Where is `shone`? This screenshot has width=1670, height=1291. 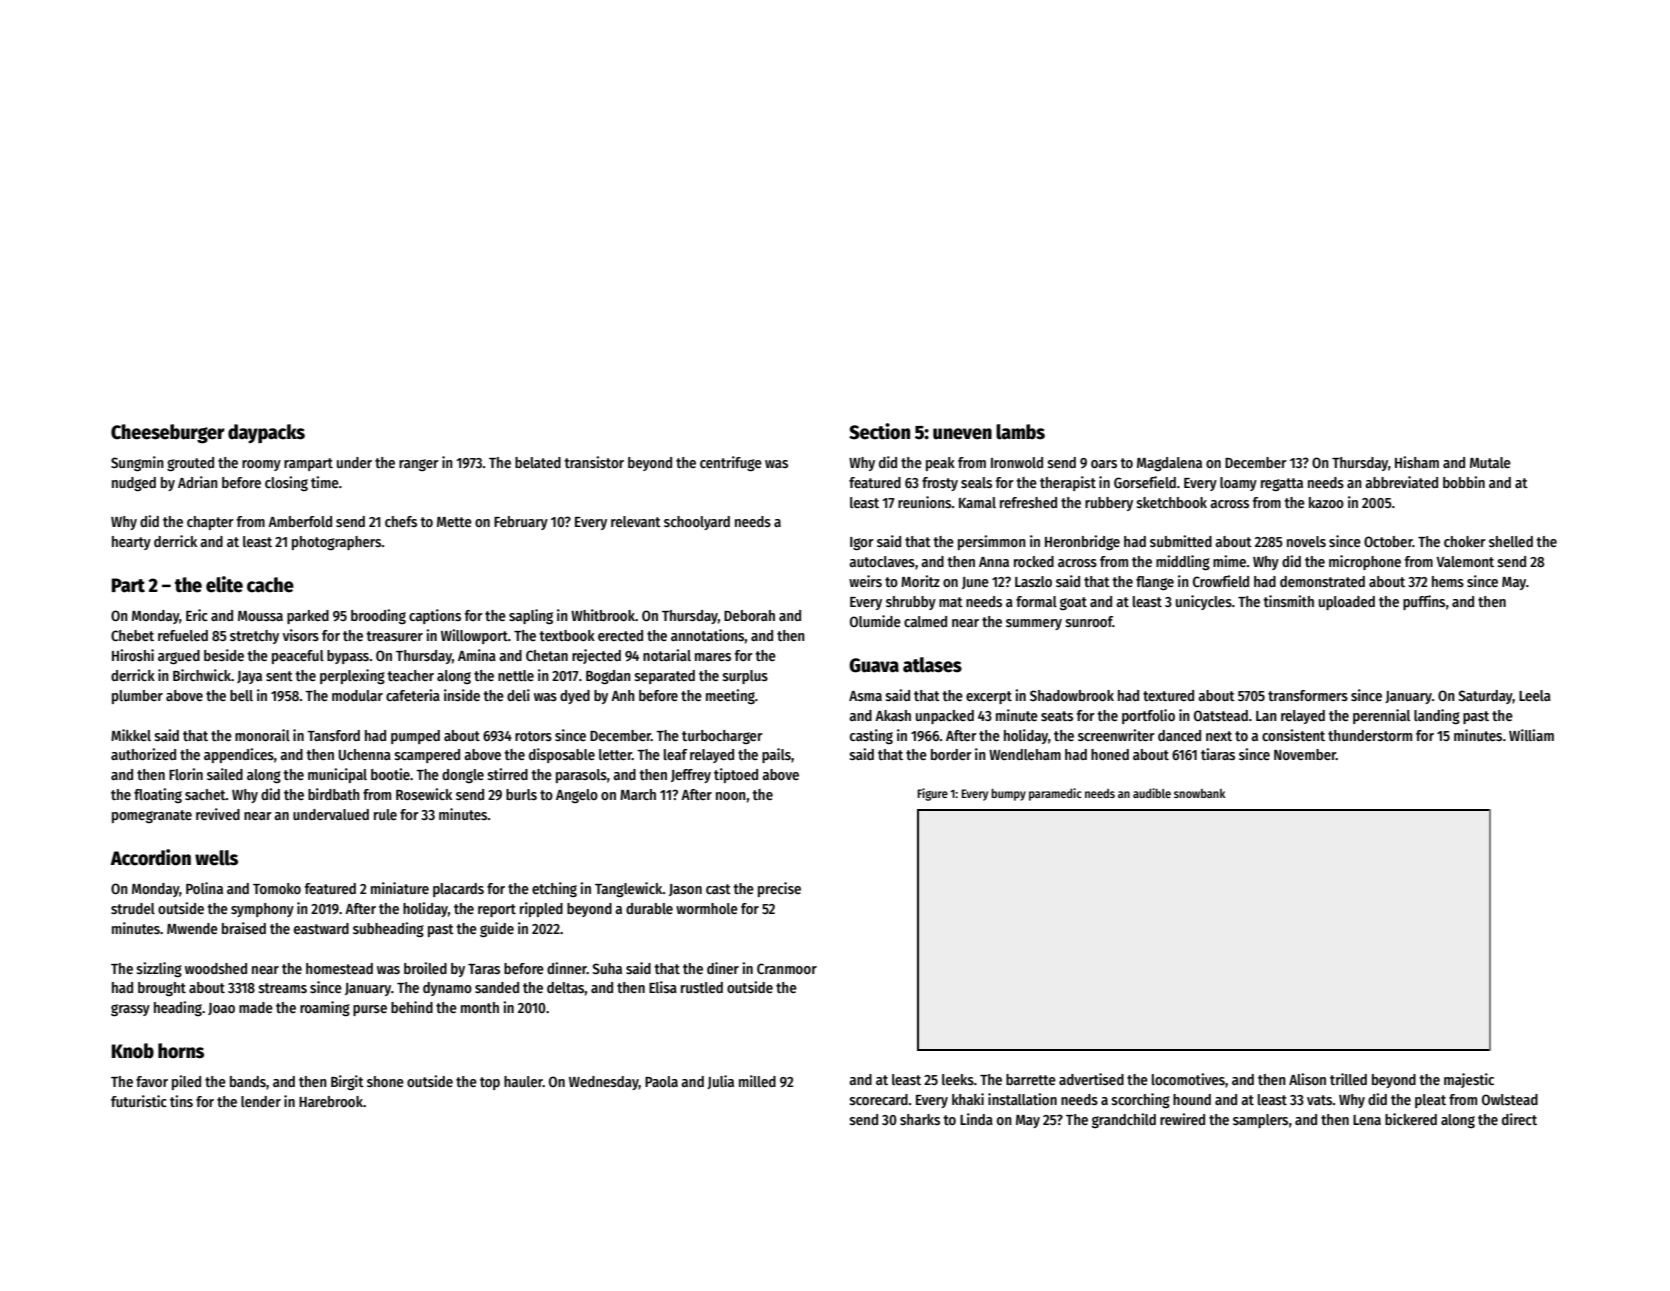
shone is located at coordinates (385, 1081).
